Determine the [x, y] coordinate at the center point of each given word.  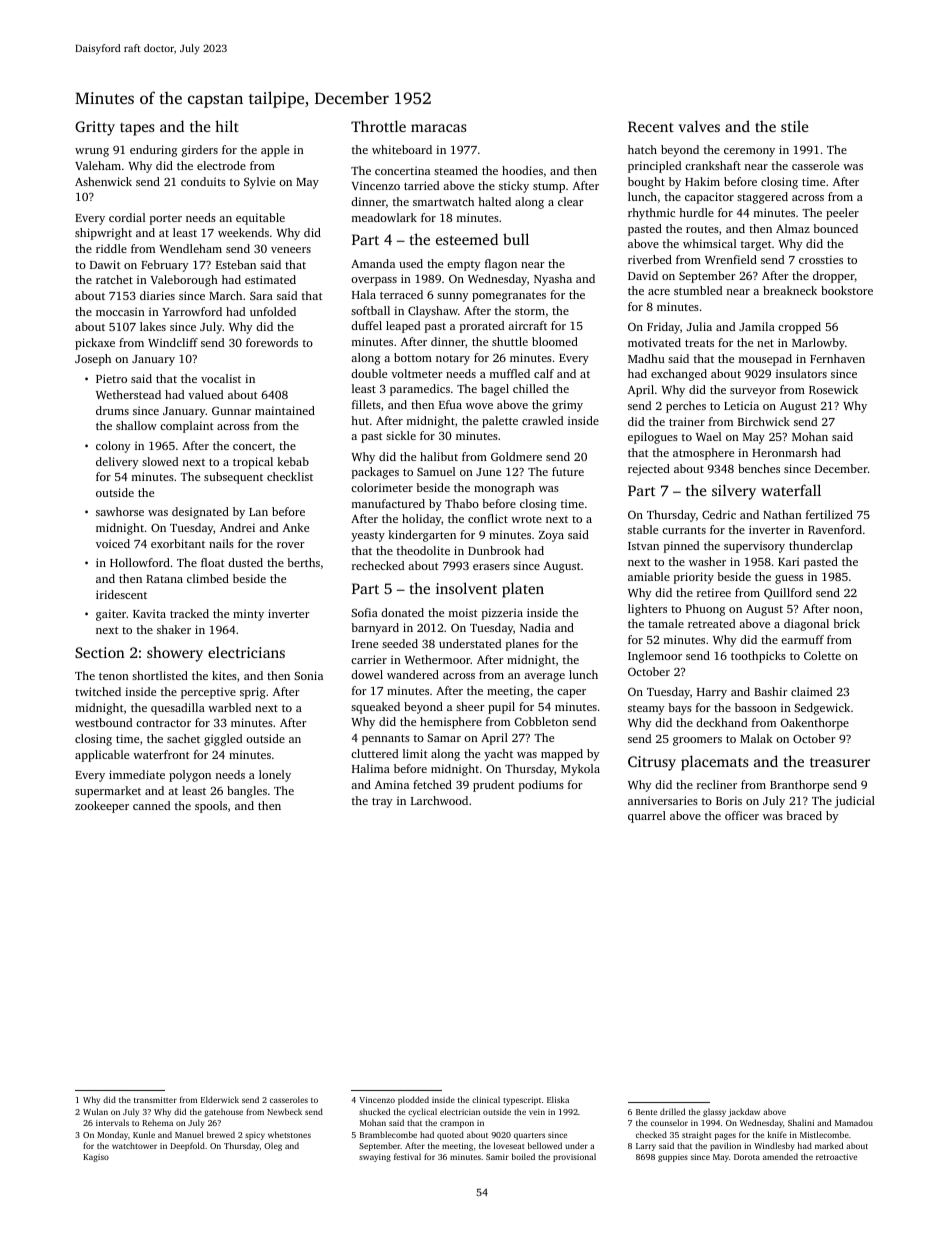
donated [402, 612]
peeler [842, 214]
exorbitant [178, 543]
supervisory [754, 547]
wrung [92, 152]
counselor [669, 1122]
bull [516, 239]
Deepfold [187, 1146]
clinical [486, 1099]
